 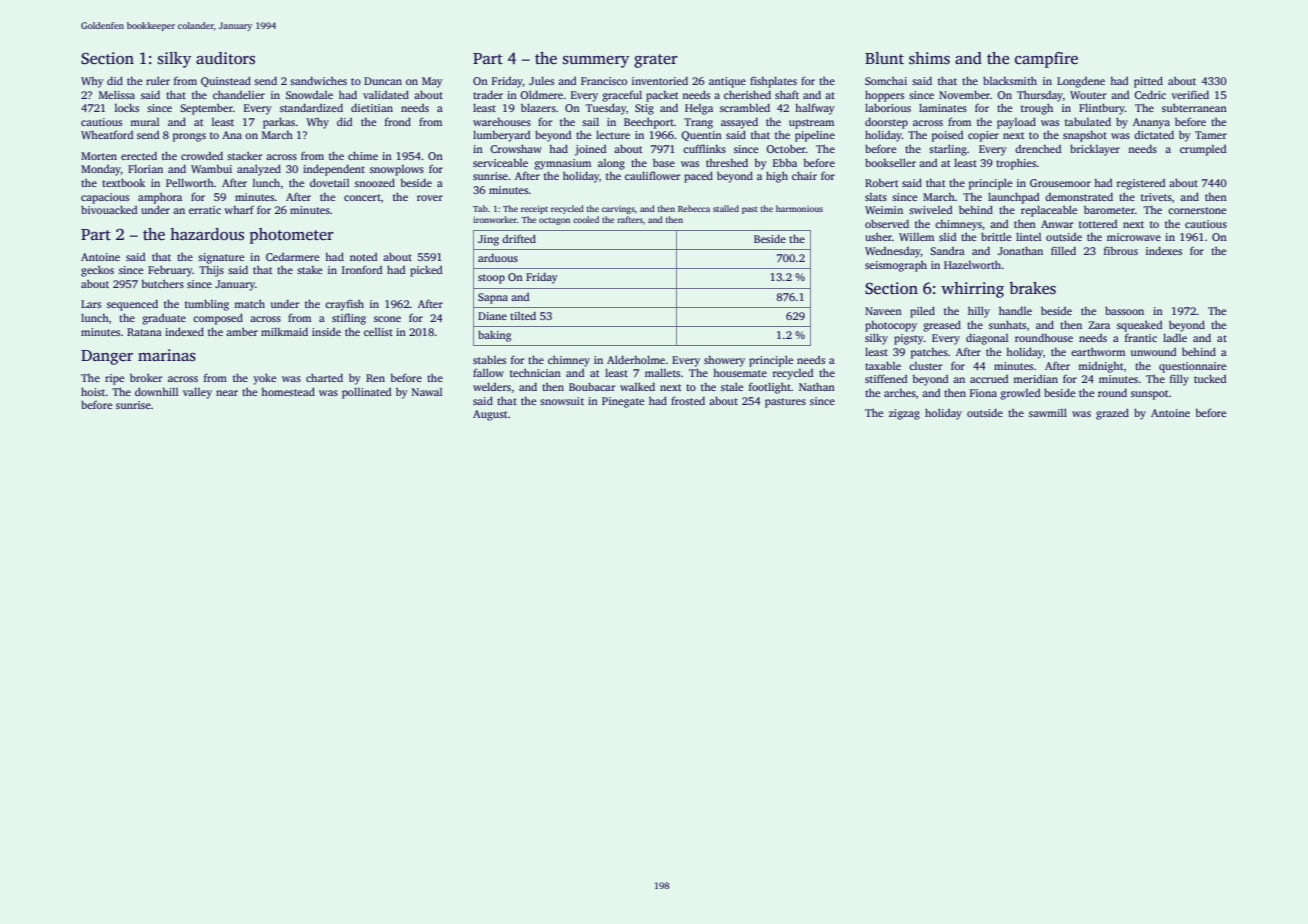 What do you see at coordinates (1197, 210) in the screenshot?
I see `cornerstone` at bounding box center [1197, 210].
